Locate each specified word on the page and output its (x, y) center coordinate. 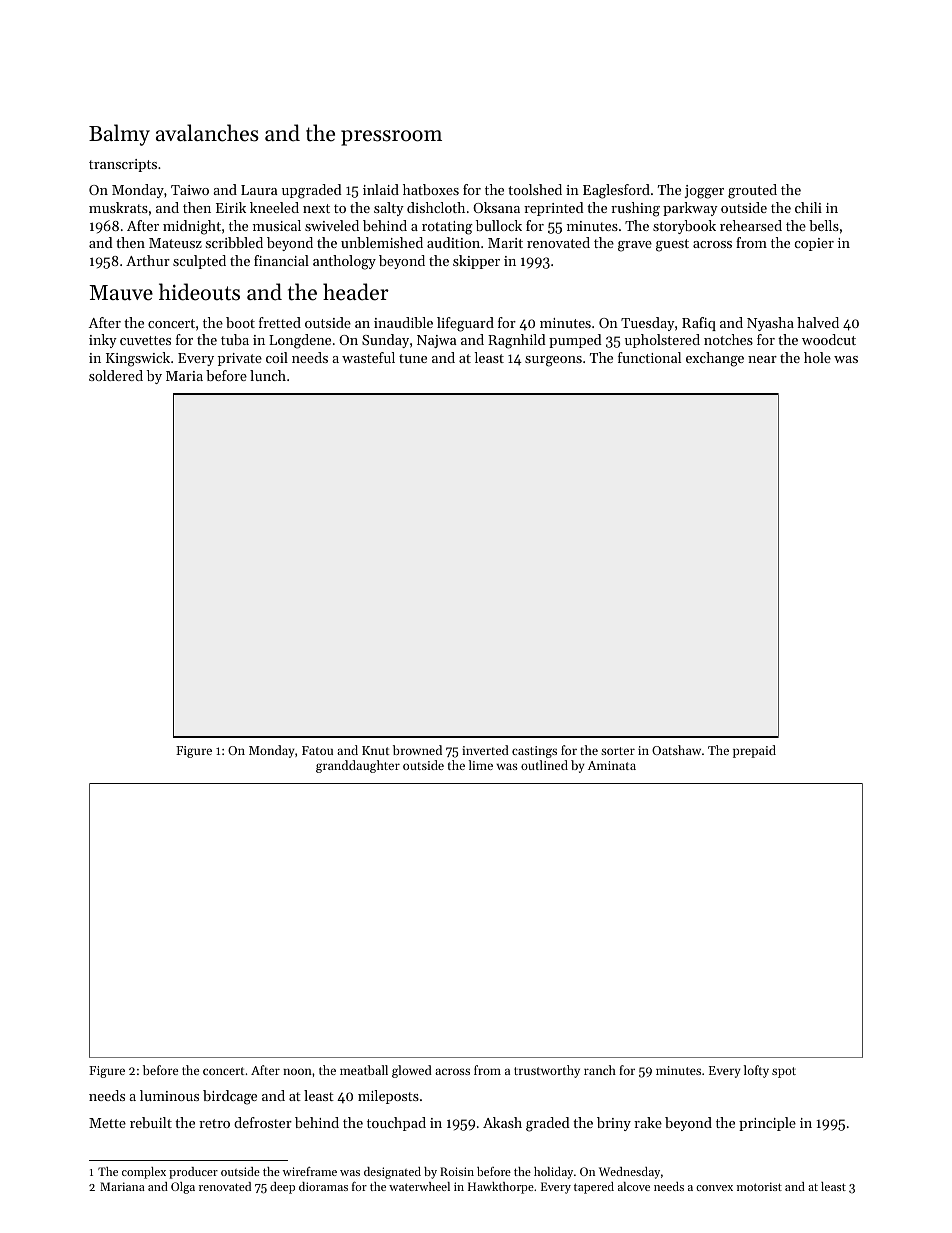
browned (417, 750)
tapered (594, 1188)
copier (814, 244)
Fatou (317, 750)
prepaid (754, 751)
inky (103, 341)
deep (282, 1188)
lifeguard (465, 324)
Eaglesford (616, 191)
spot (784, 1072)
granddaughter (358, 766)
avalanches (207, 133)
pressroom (391, 138)
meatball (364, 1070)
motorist (759, 1186)
